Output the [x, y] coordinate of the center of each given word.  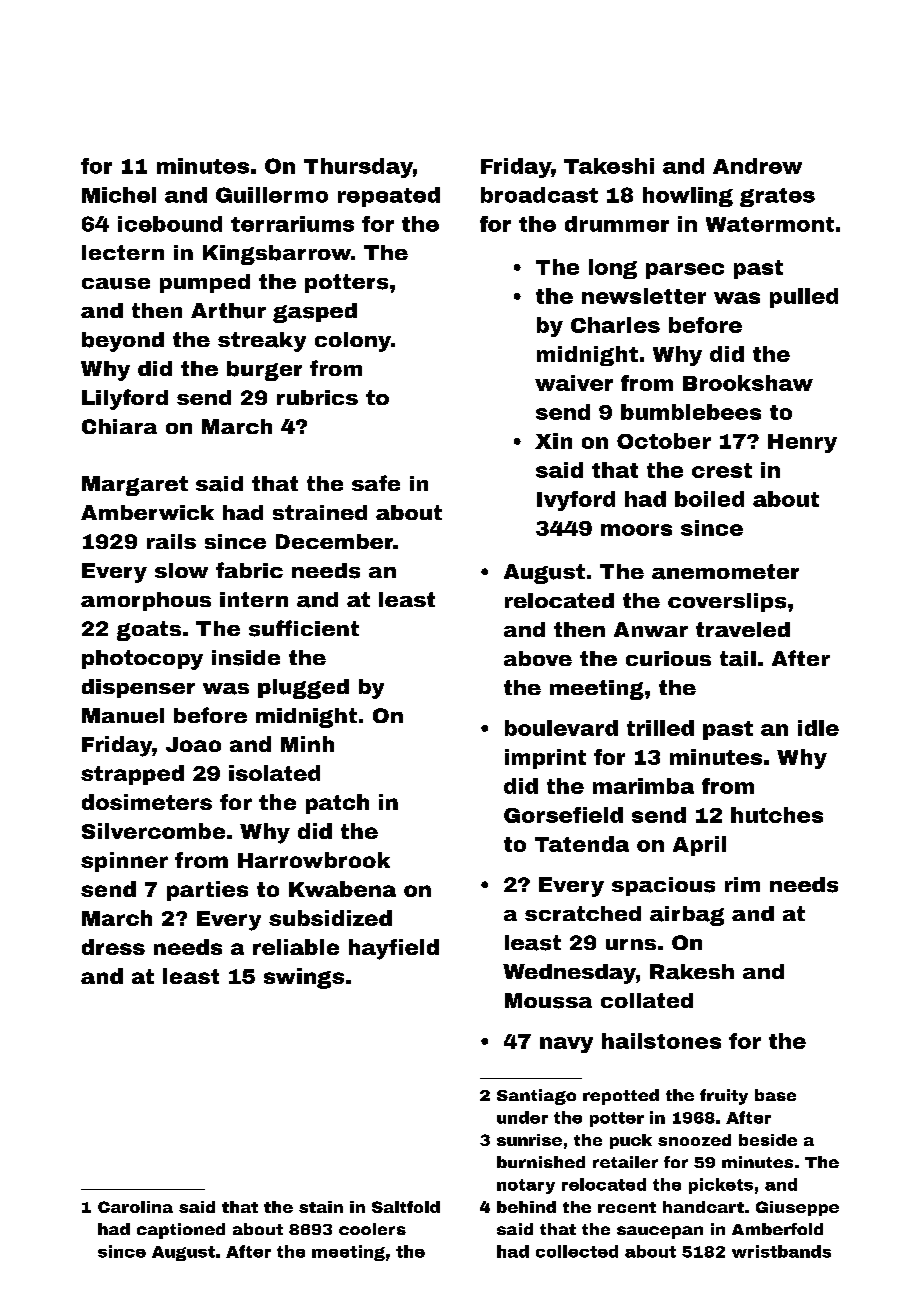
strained [320, 512]
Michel [119, 195]
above [538, 658]
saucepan [660, 1232]
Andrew [757, 166]
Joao [193, 744]
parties [207, 891]
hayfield [394, 949]
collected [577, 1251]
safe [376, 483]
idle [818, 728]
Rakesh [692, 972]
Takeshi [609, 166]
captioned [181, 1231]
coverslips [727, 602]
